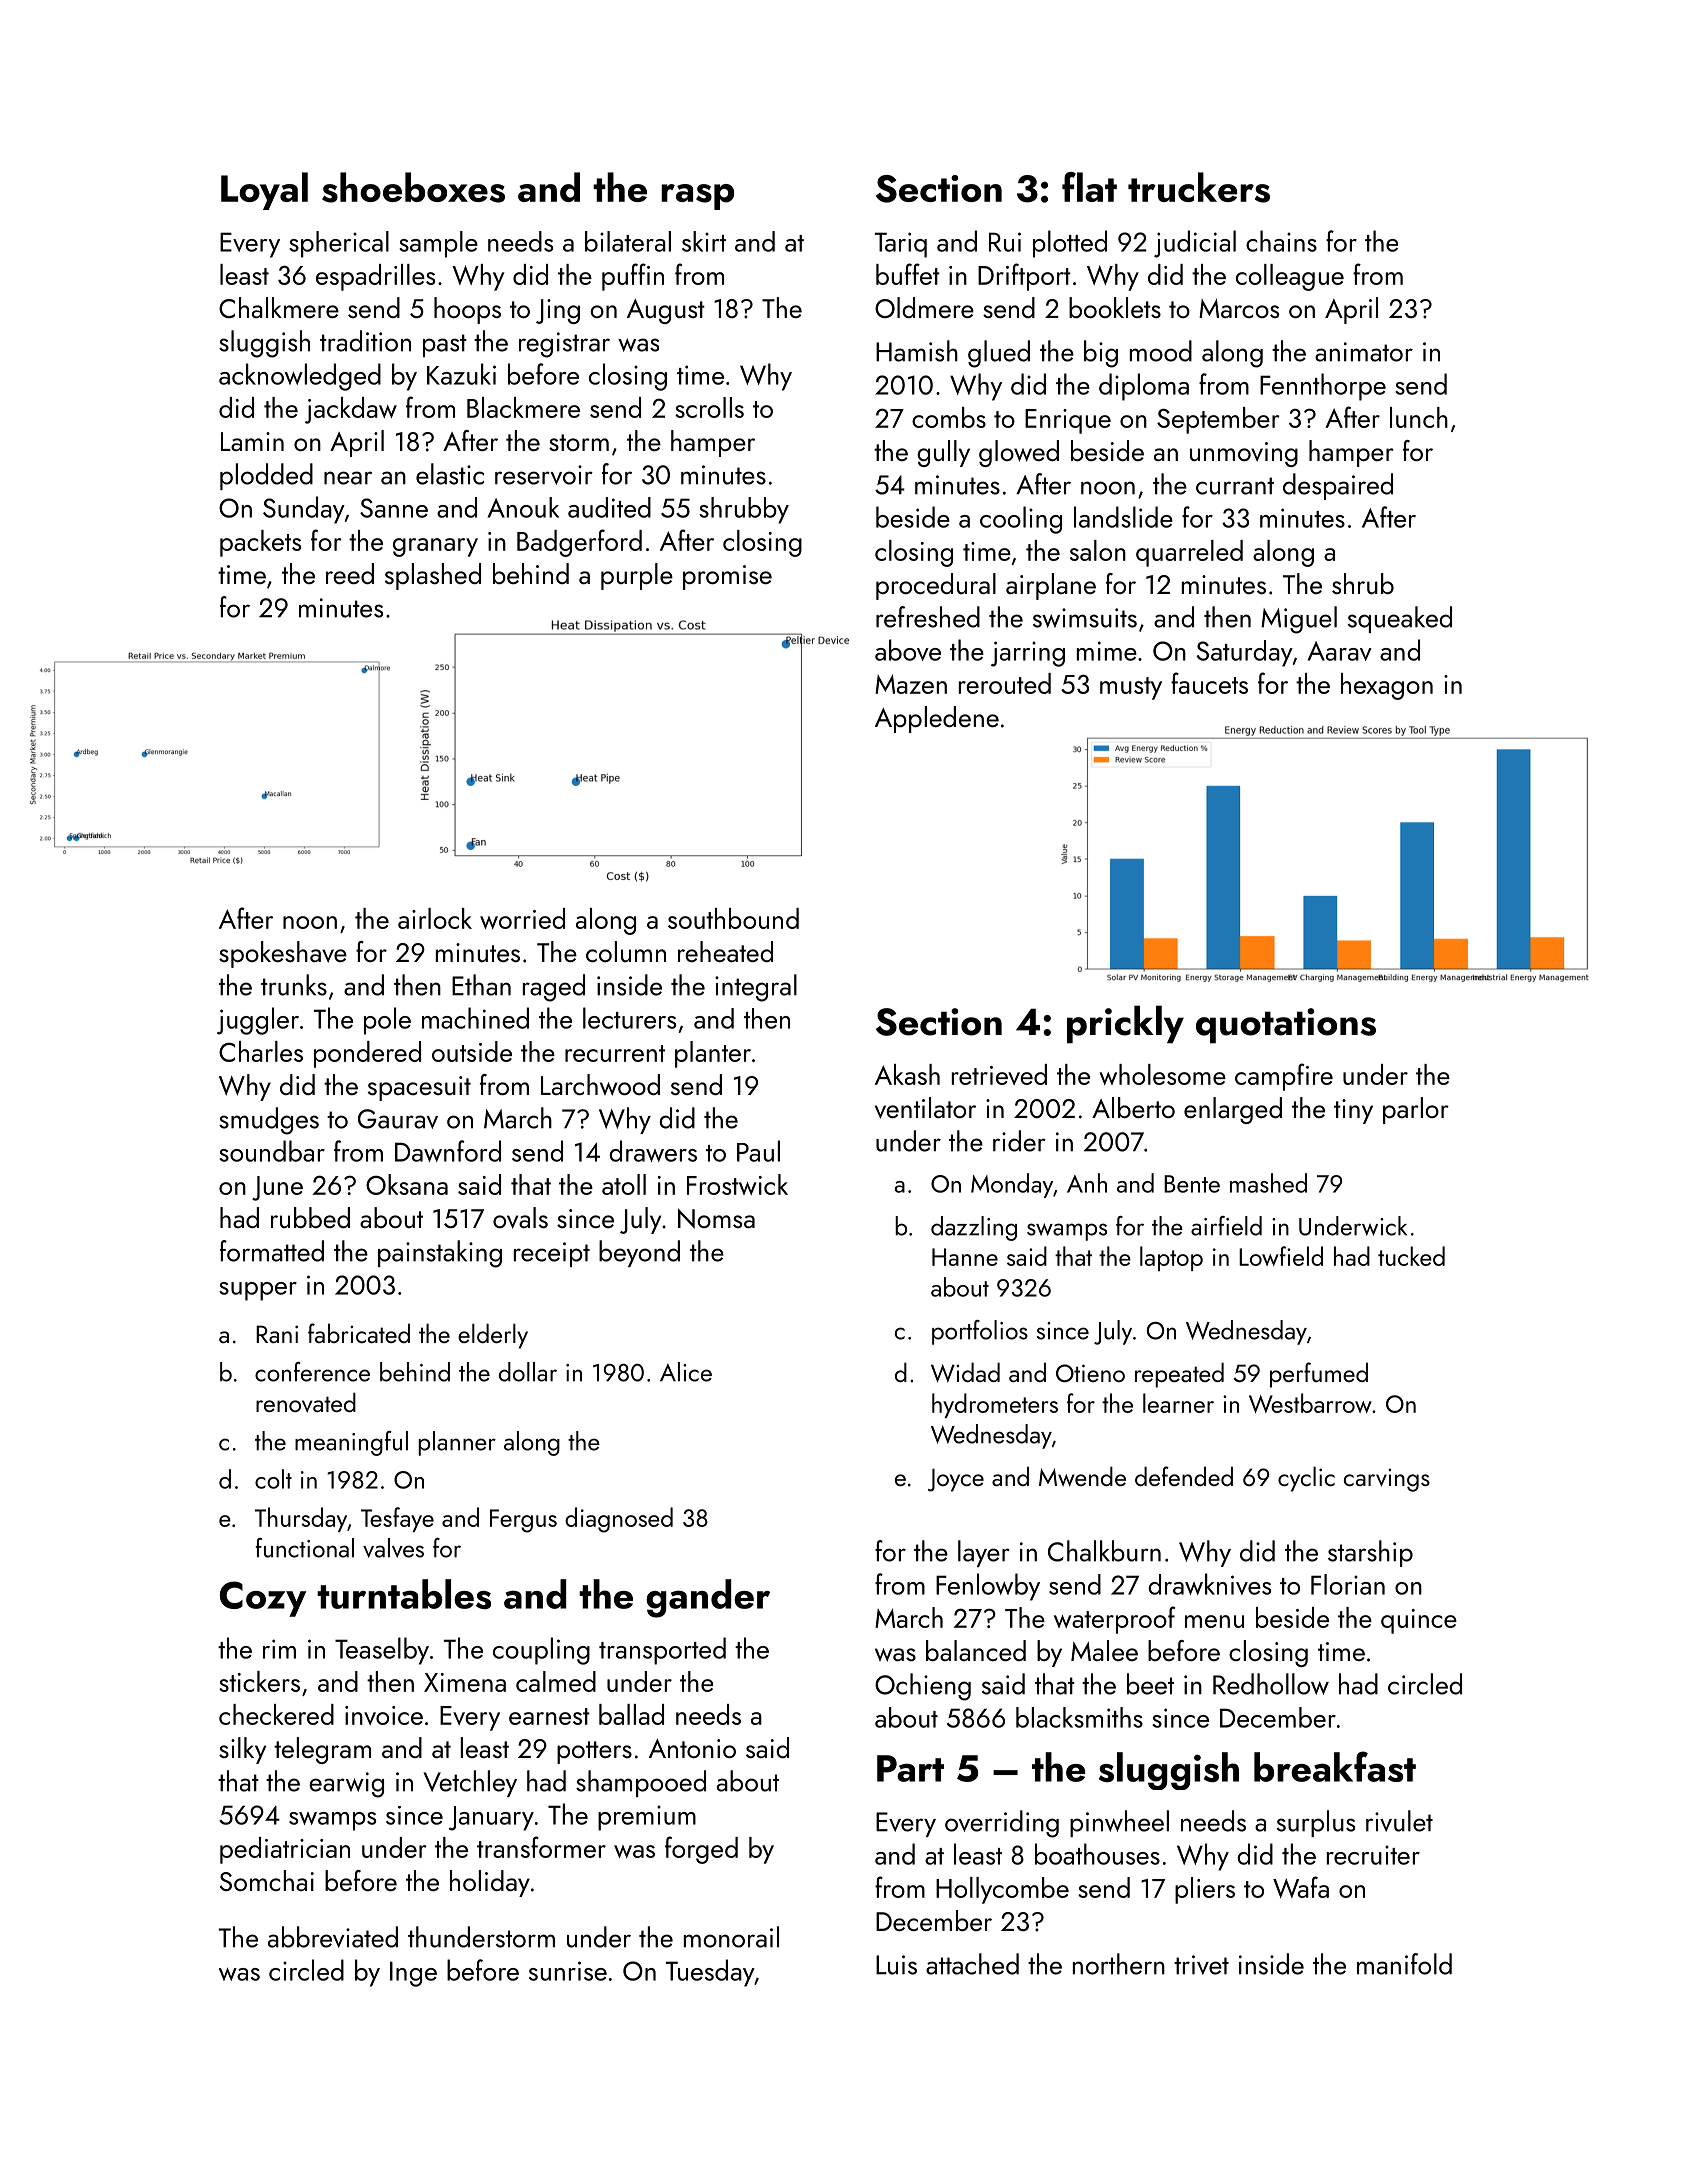  What do you see at coordinates (413, 1974) in the image?
I see `Inge` at bounding box center [413, 1974].
